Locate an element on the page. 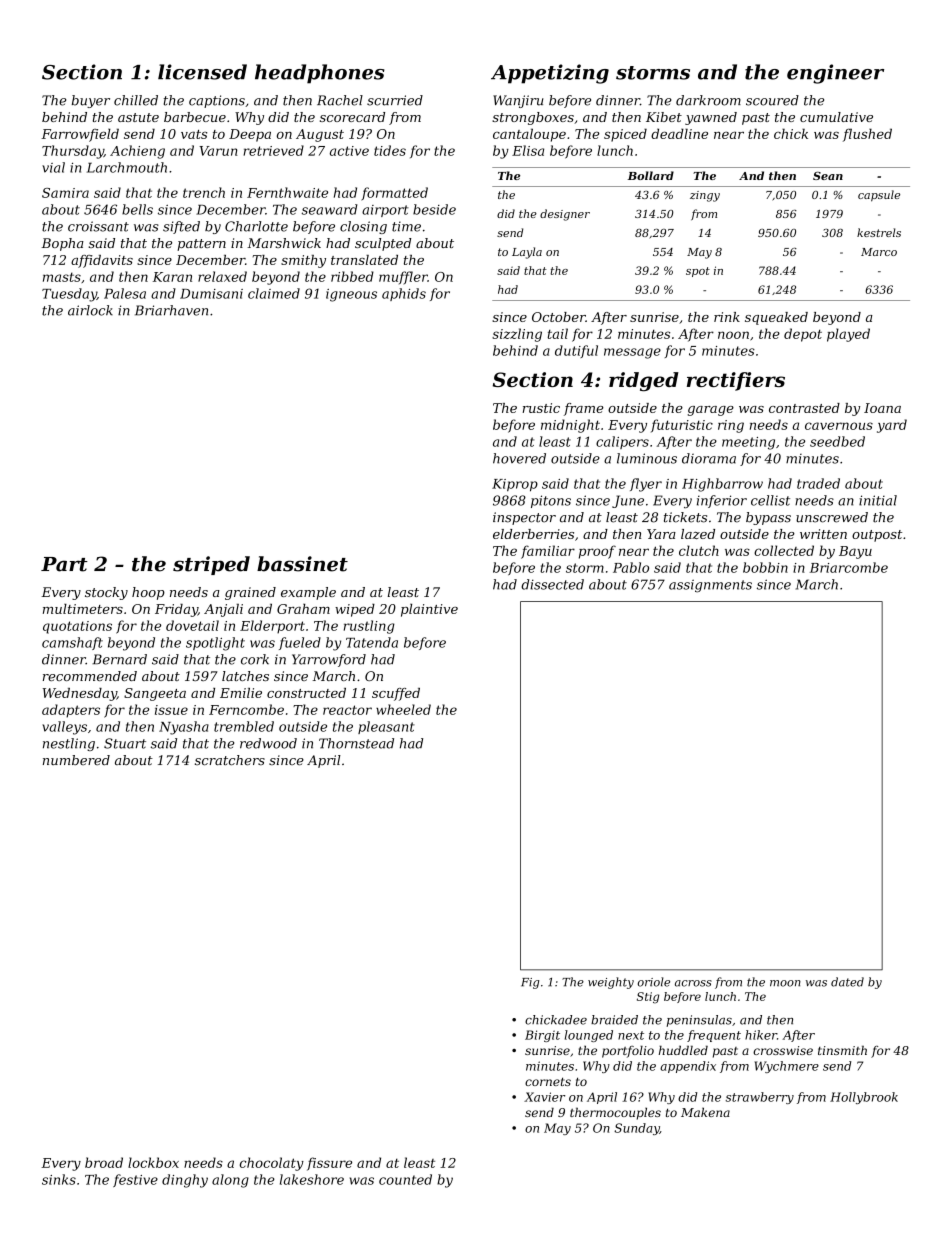 This image has width=952, height=1233. along is located at coordinates (230, 1181).
